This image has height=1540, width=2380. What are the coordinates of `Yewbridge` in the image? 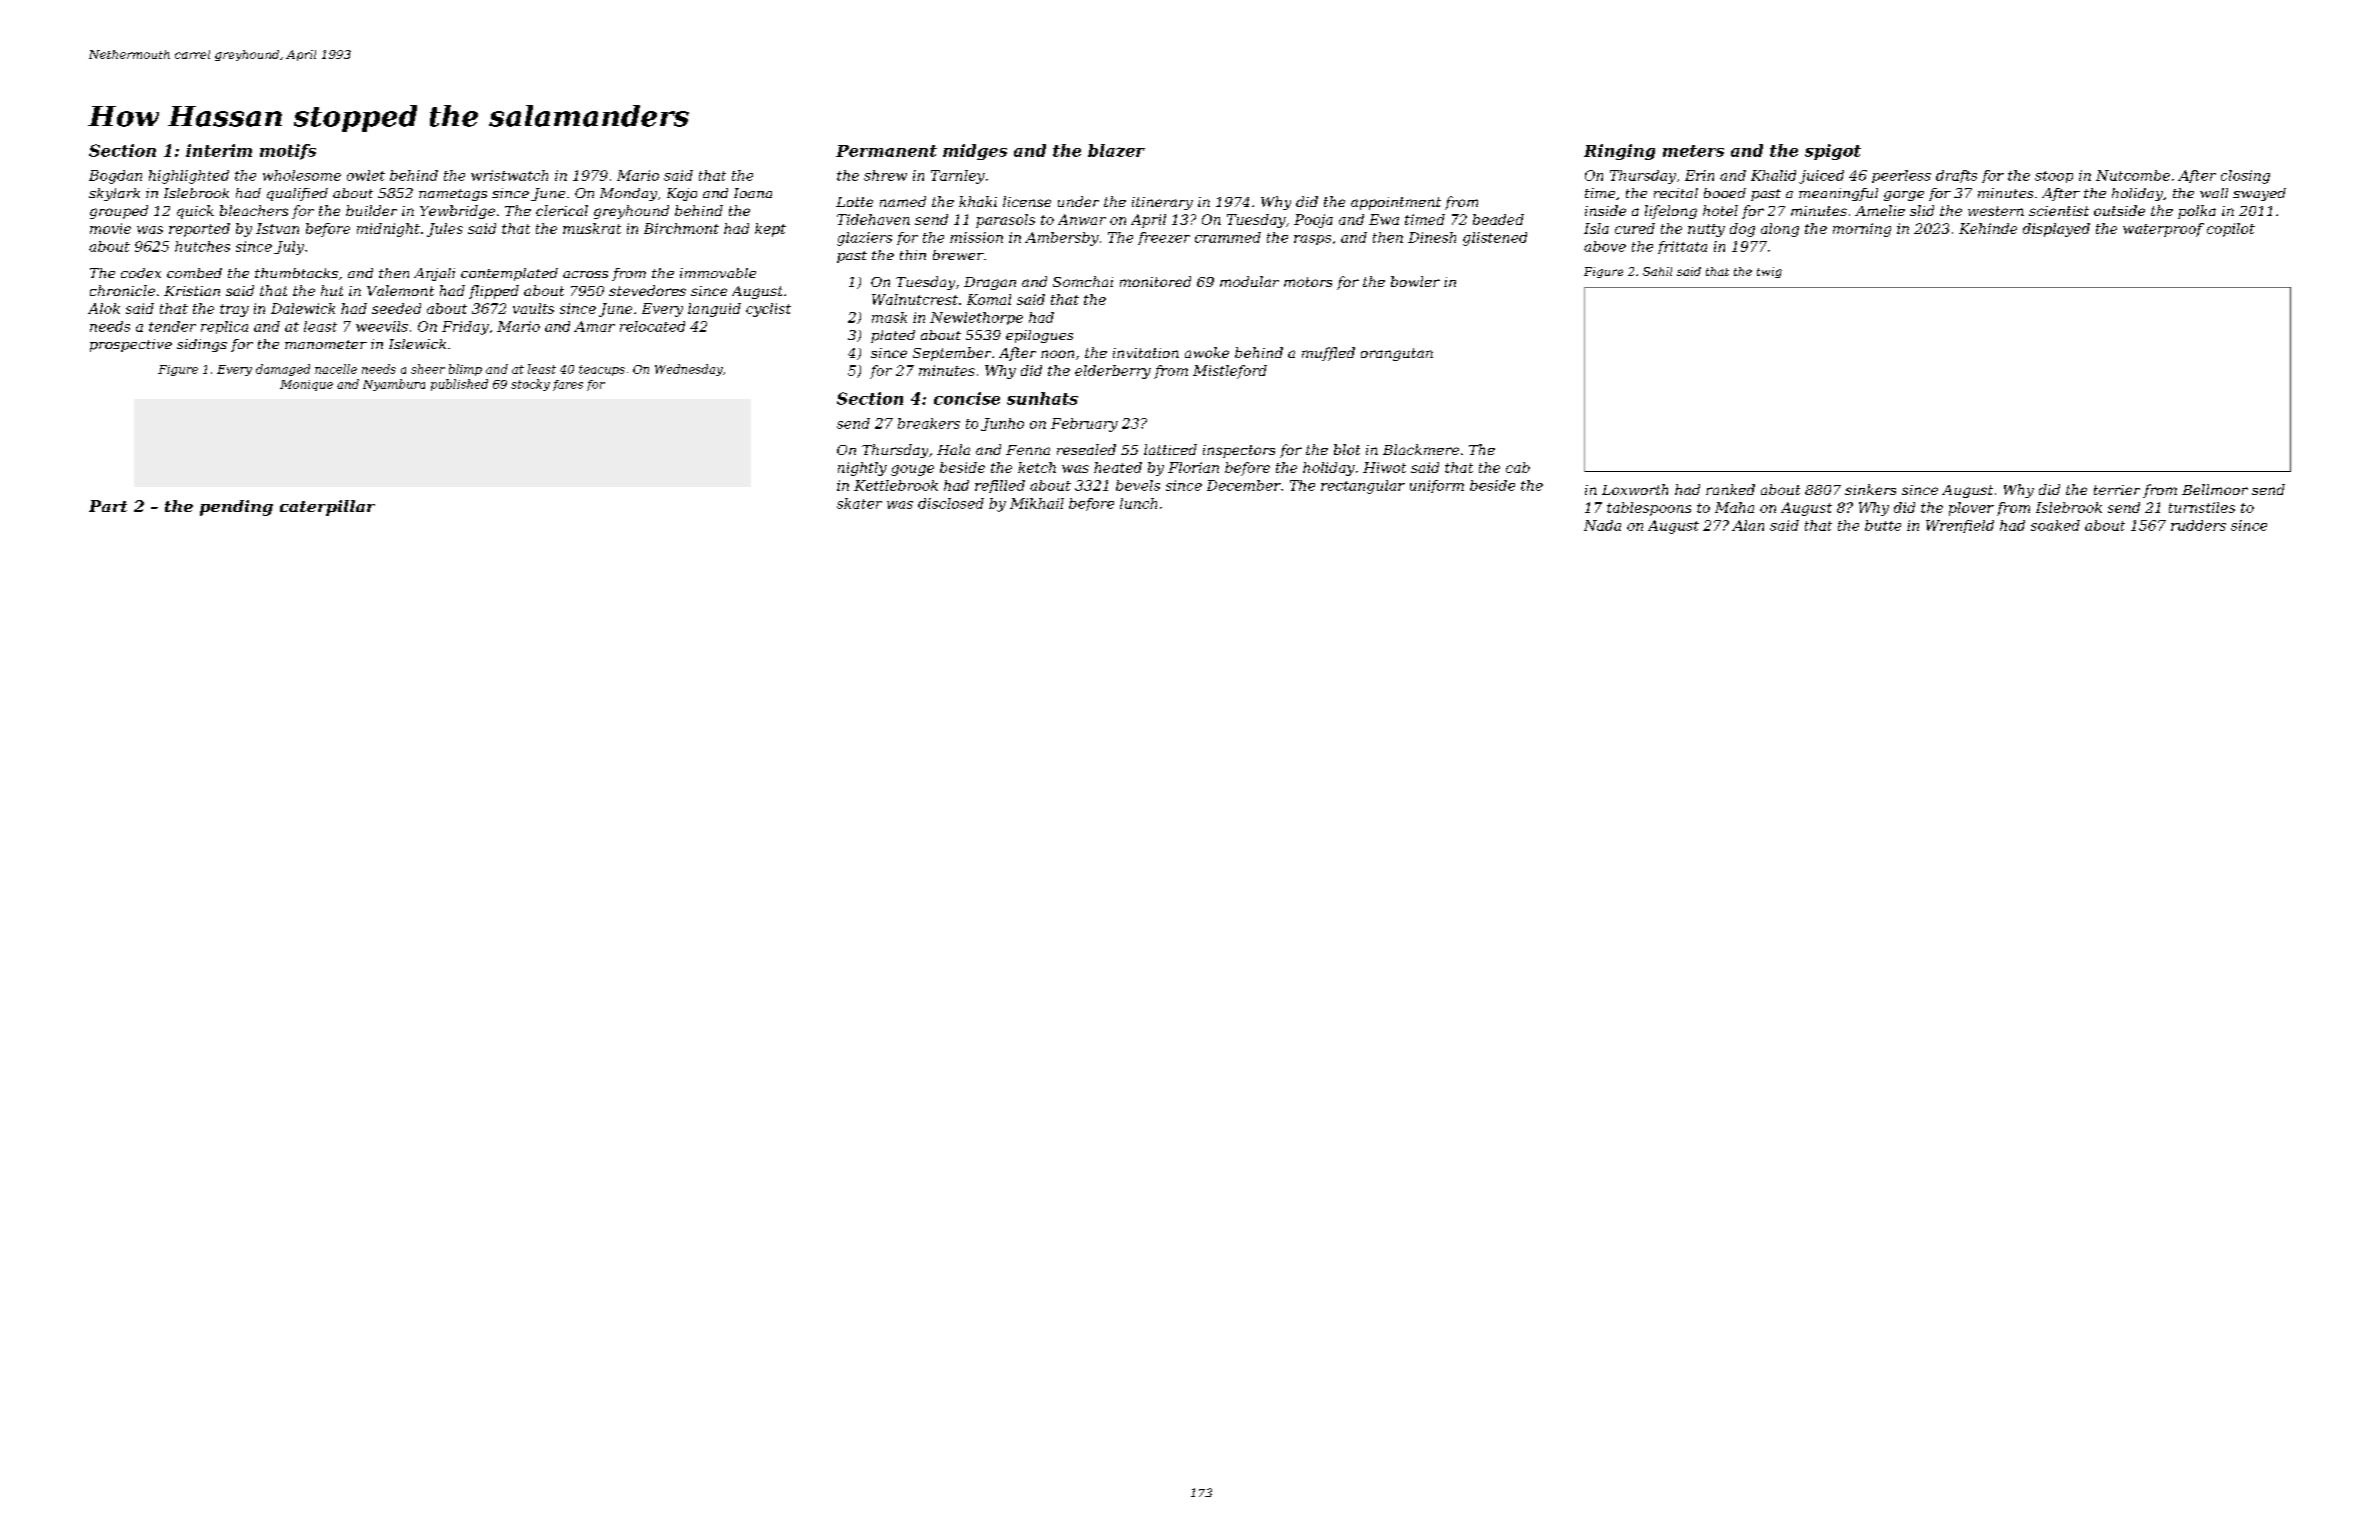 It's located at (457, 212).
